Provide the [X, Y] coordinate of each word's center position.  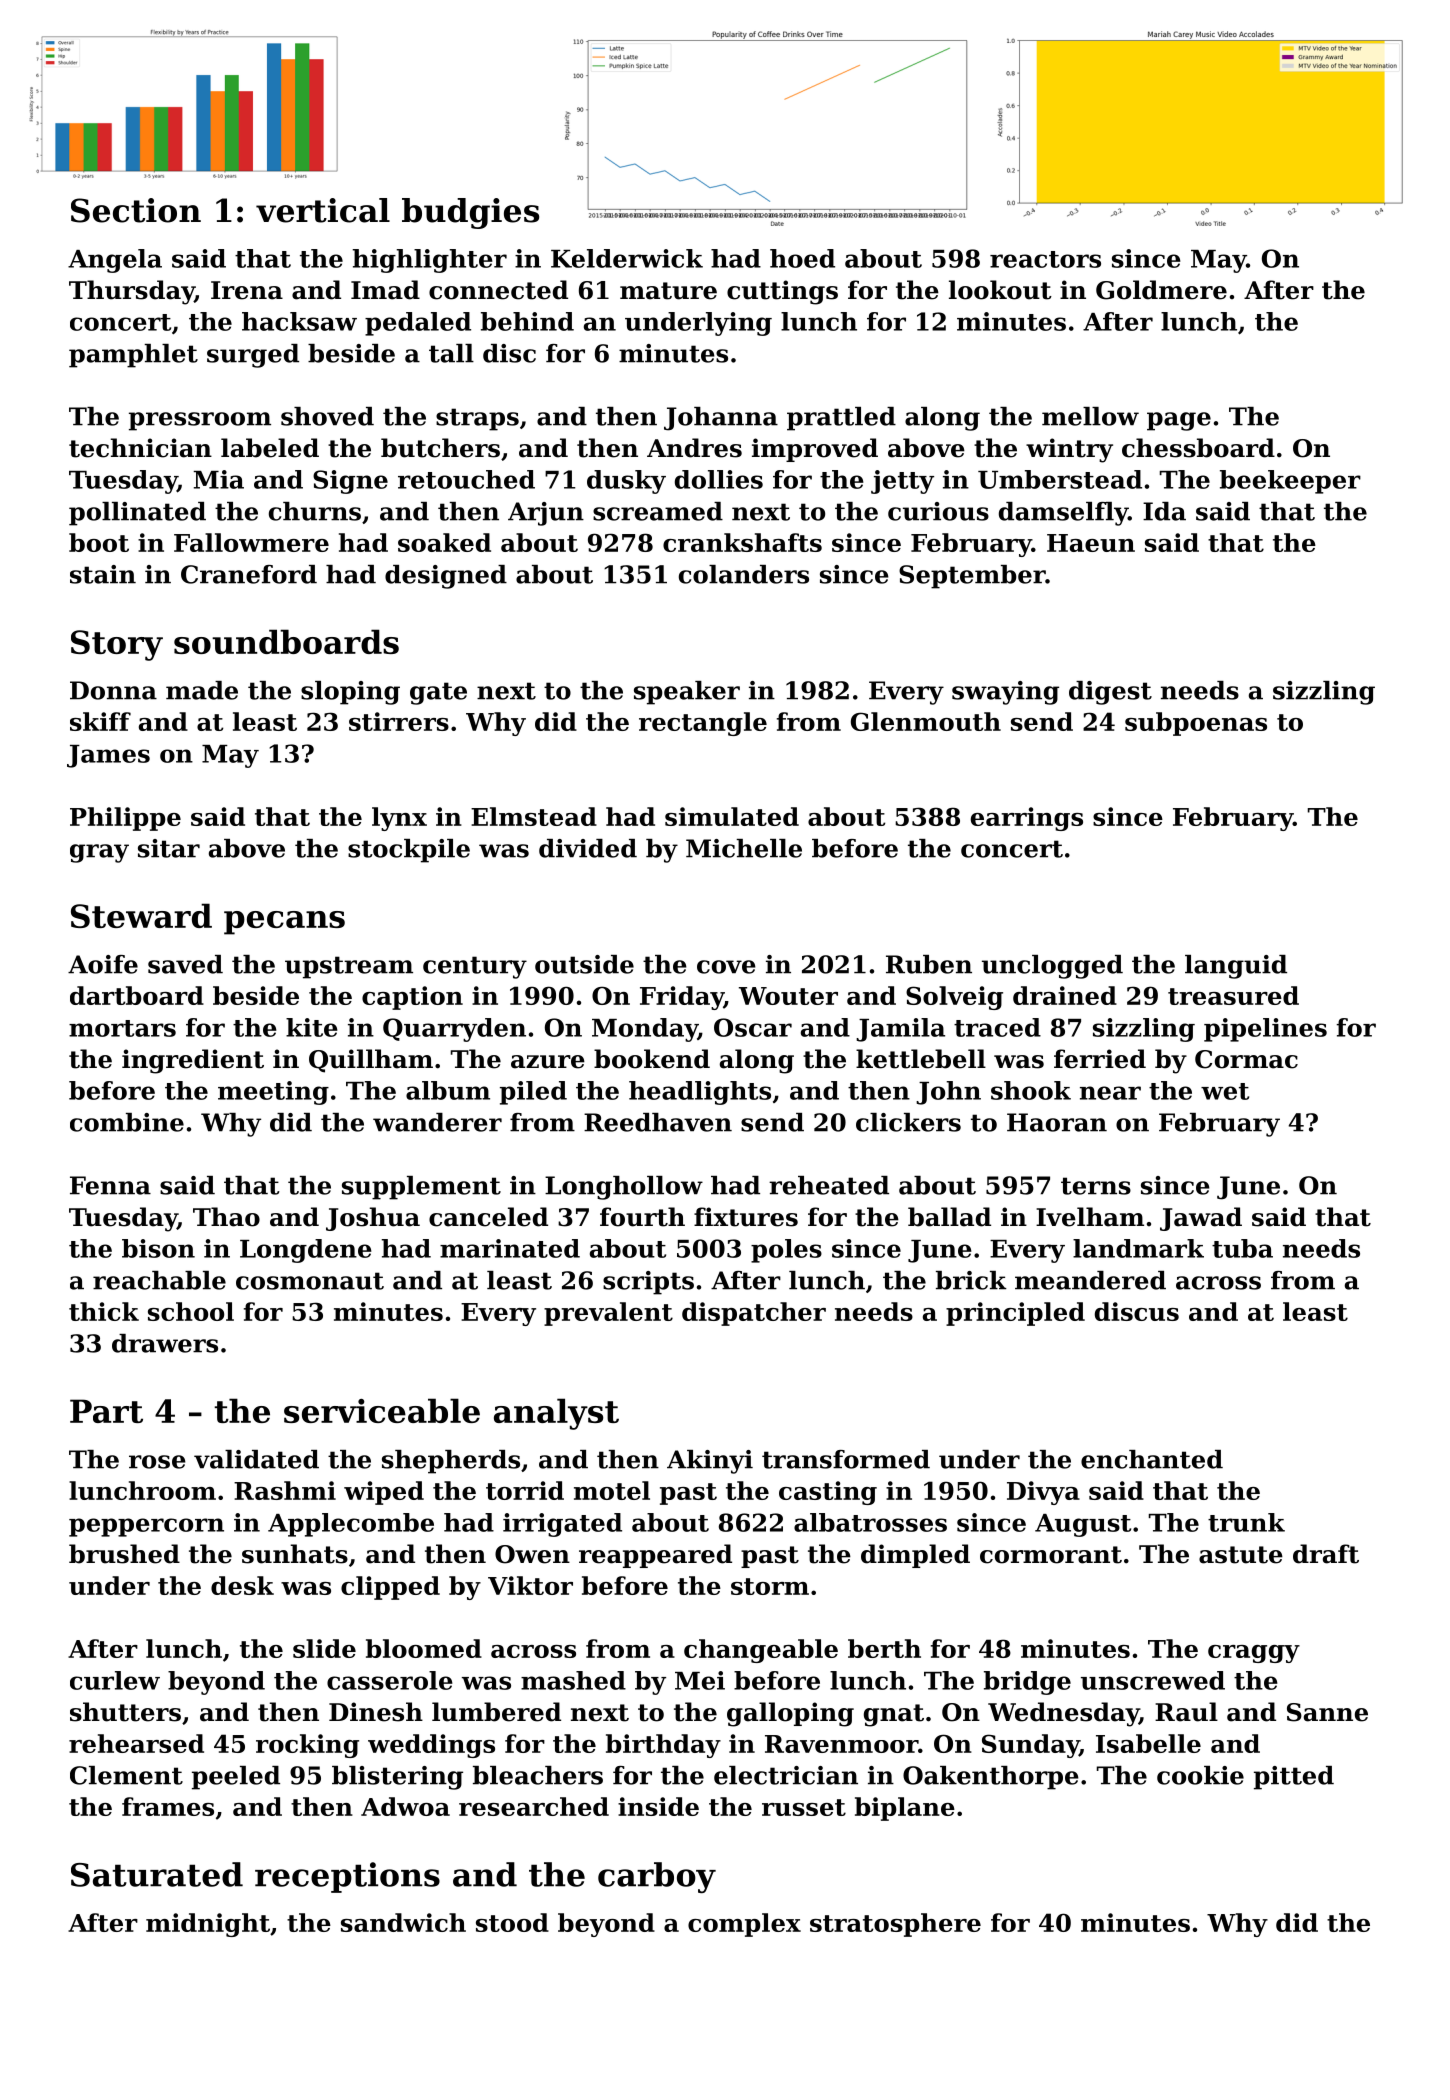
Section [136, 210]
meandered [1090, 1280]
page [1179, 421]
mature [668, 291]
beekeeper [1290, 482]
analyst [556, 1414]
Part [106, 1411]
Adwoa [405, 1806]
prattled [841, 419]
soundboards [286, 641]
